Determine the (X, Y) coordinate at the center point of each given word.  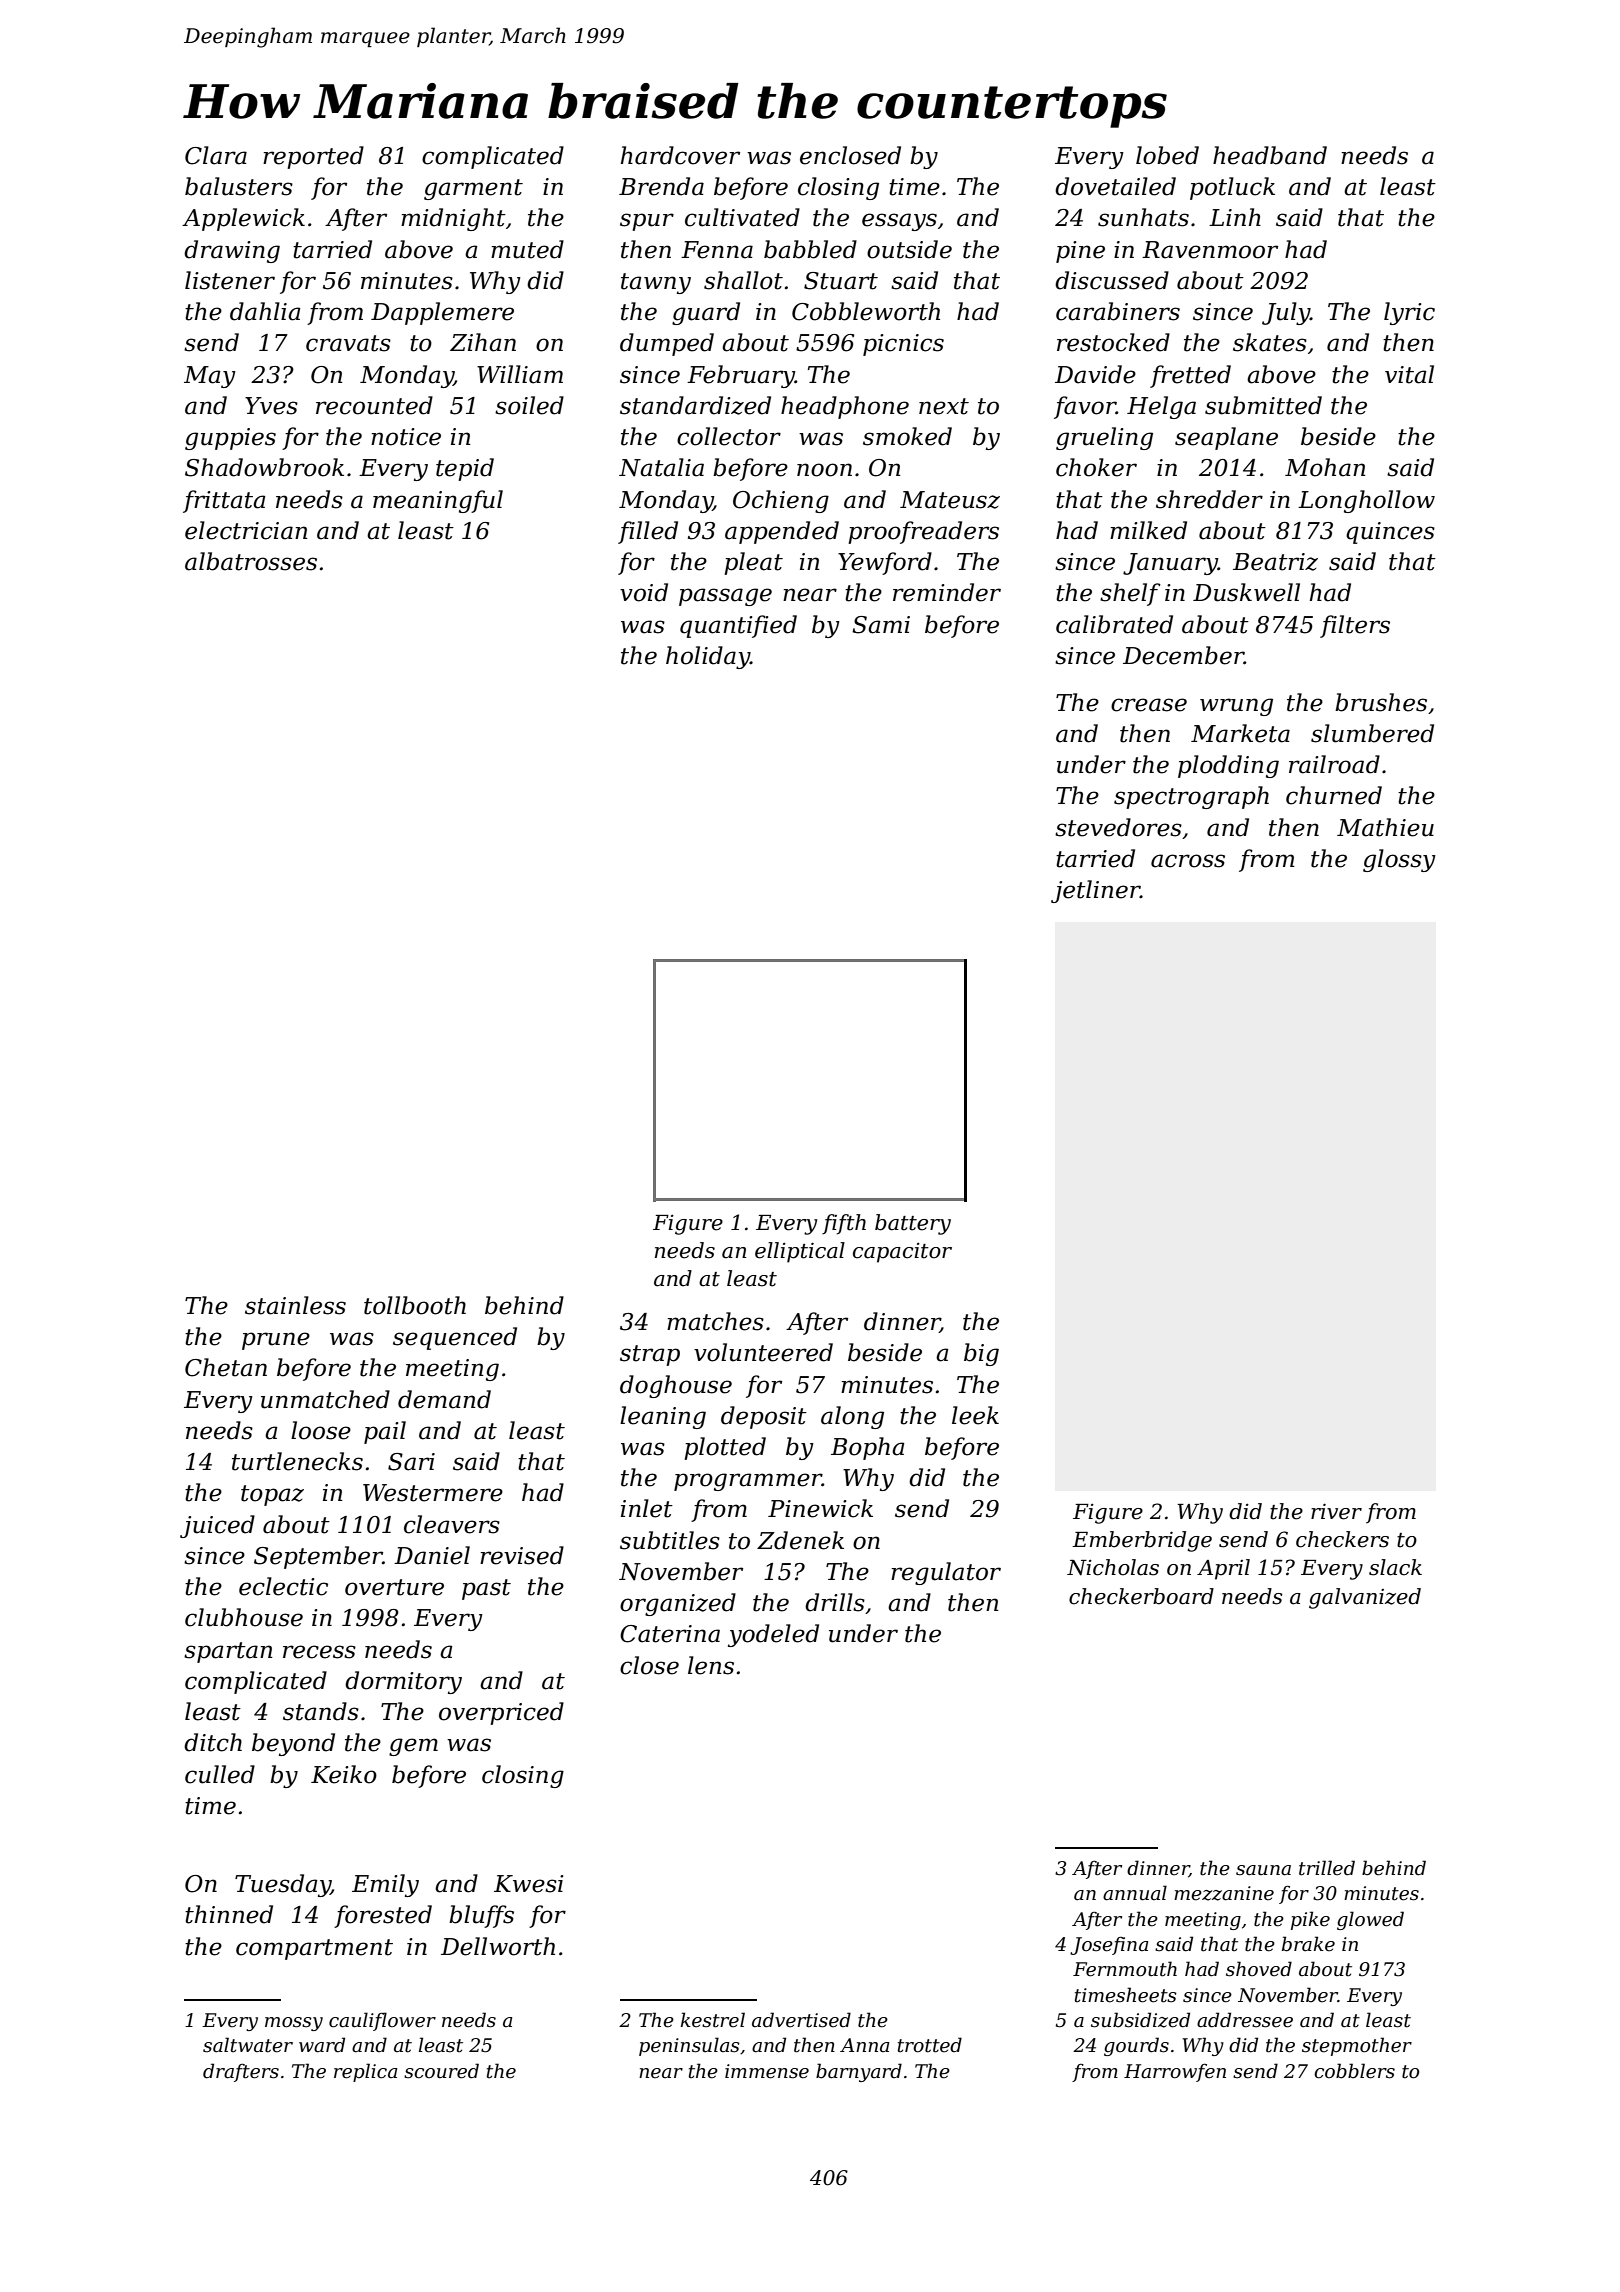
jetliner (1095, 891)
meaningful (438, 501)
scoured (441, 2071)
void (644, 592)
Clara (216, 155)
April (1223, 1569)
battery (913, 1224)
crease (1149, 705)
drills (835, 1602)
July (1286, 313)
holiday (708, 657)
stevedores (1118, 827)
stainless (295, 1305)
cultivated (742, 217)
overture (394, 1587)
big (981, 1354)
